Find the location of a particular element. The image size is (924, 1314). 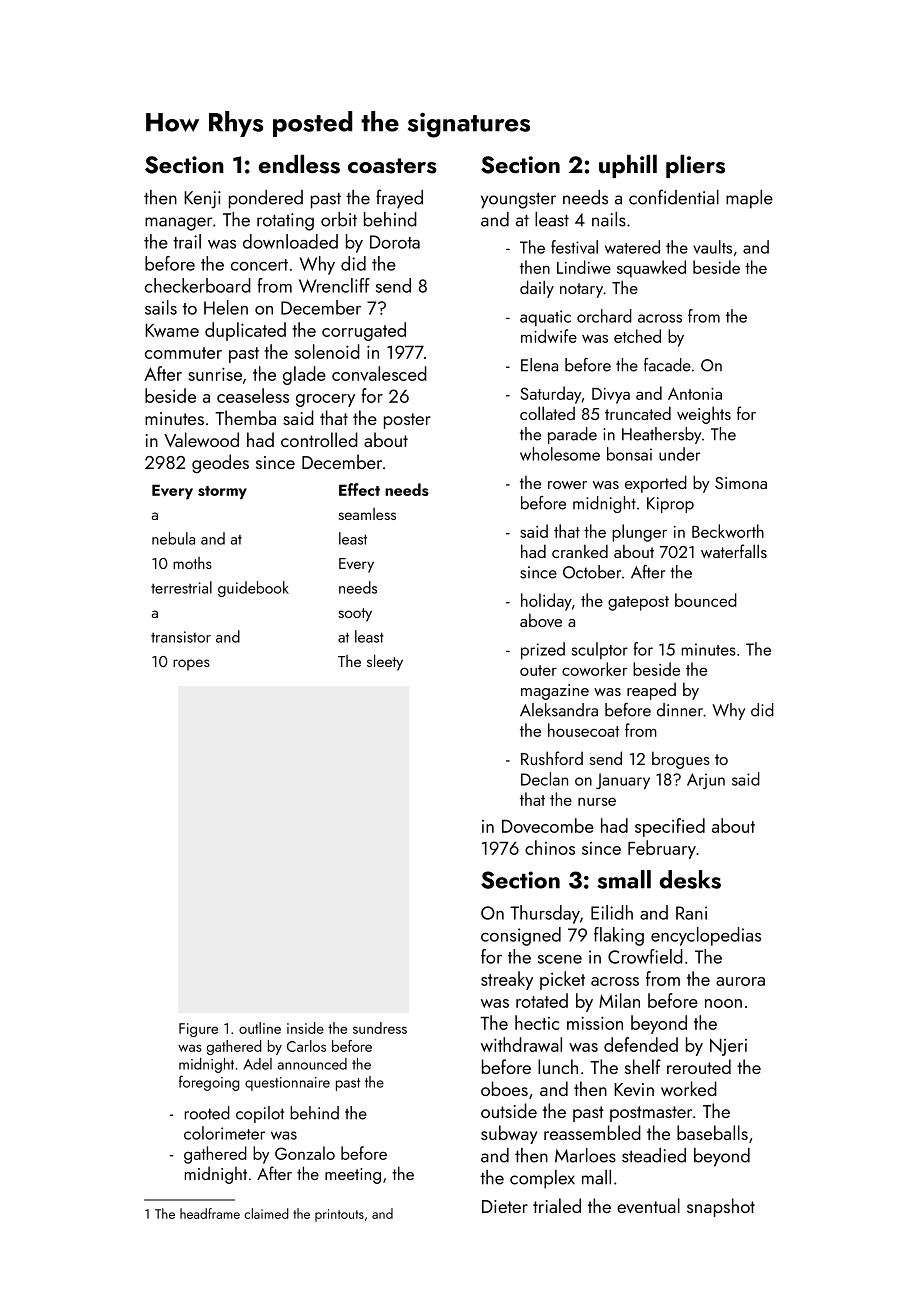

pliers is located at coordinates (695, 166).
